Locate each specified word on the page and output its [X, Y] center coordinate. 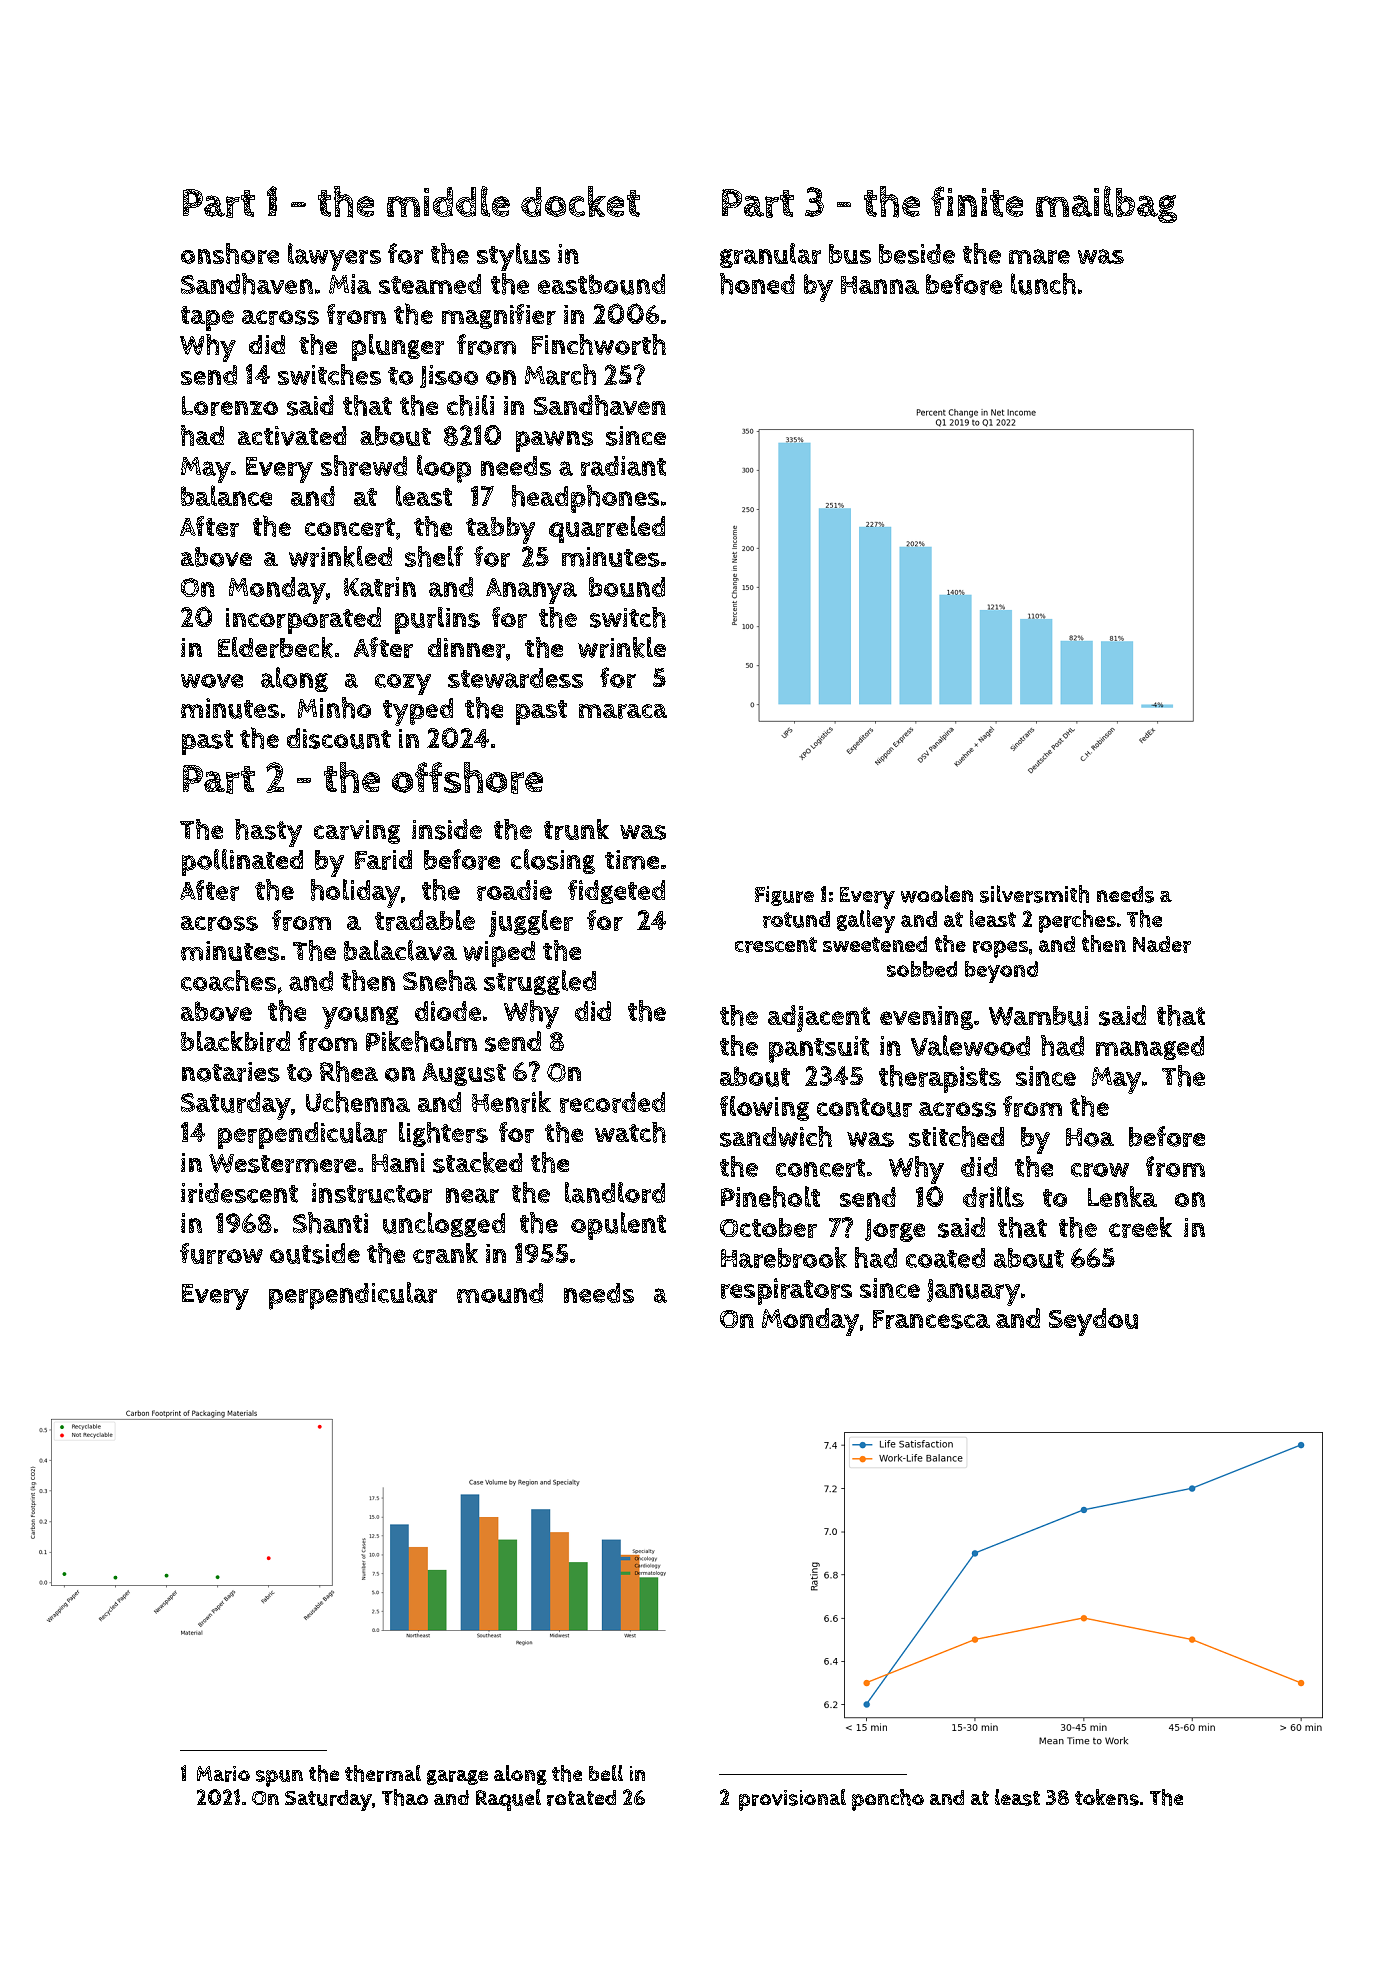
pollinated [242, 862]
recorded [612, 1102]
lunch [1043, 284]
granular [770, 255]
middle [448, 201]
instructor [372, 1193]
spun [279, 1778]
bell [606, 1773]
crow [1100, 1170]
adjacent [819, 1018]
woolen [937, 894]
